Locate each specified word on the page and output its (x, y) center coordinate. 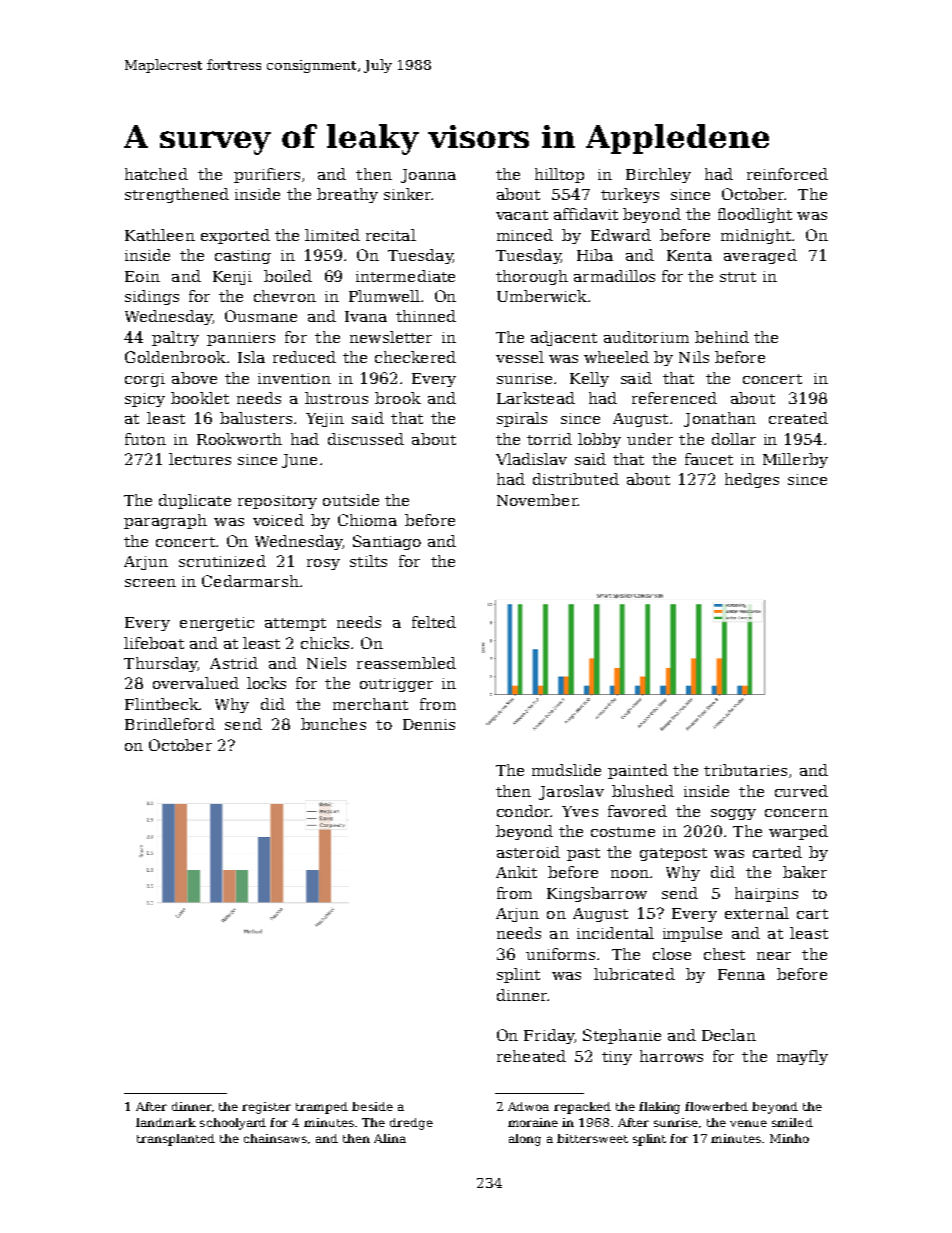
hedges (752, 480)
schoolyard (233, 1124)
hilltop (559, 175)
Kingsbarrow (597, 894)
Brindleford (170, 724)
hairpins (766, 894)
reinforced (787, 174)
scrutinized (222, 561)
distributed (576, 479)
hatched (156, 174)
